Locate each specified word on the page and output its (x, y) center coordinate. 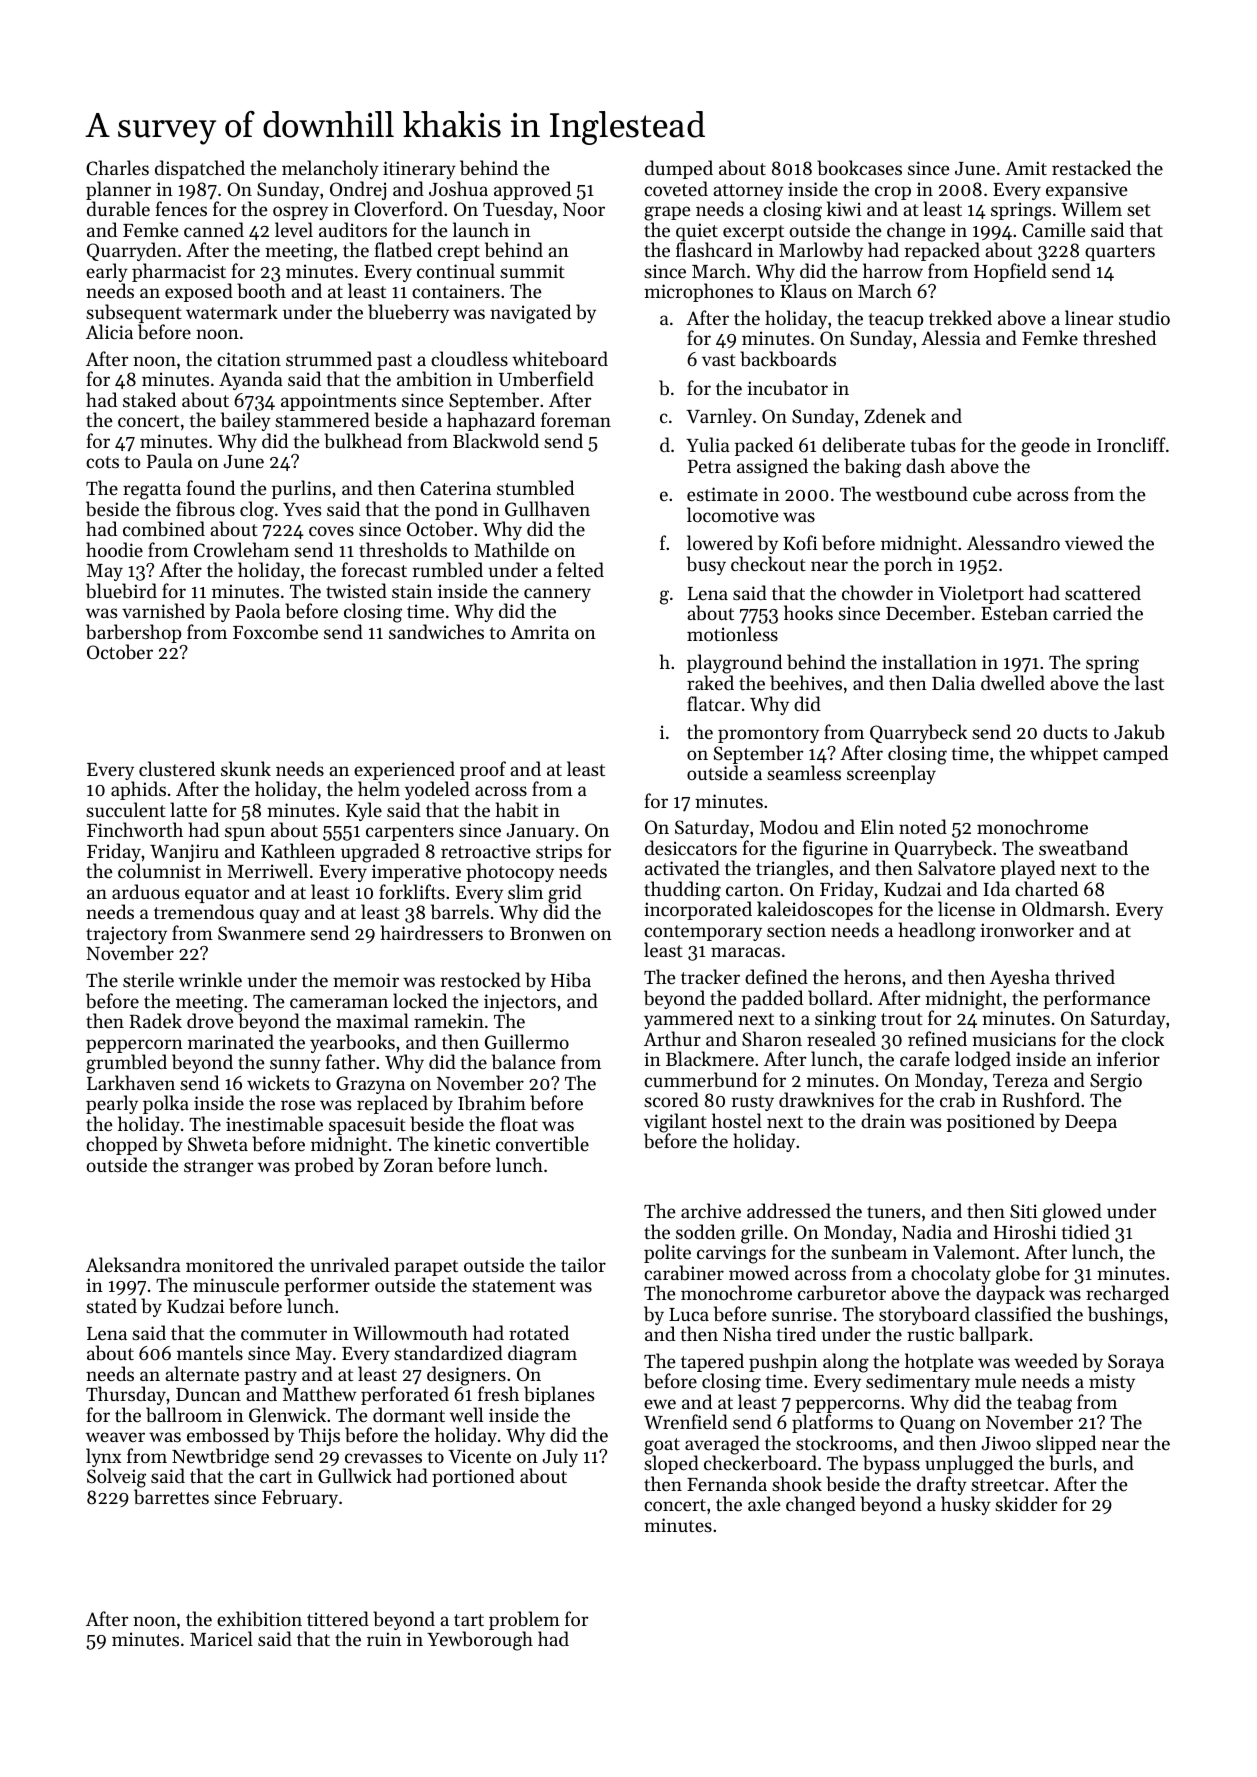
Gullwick (355, 1475)
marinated (231, 1041)
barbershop (133, 633)
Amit (1026, 168)
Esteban (1014, 612)
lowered (720, 542)
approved (532, 190)
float (519, 1123)
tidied (1086, 1231)
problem (524, 1620)
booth (261, 290)
